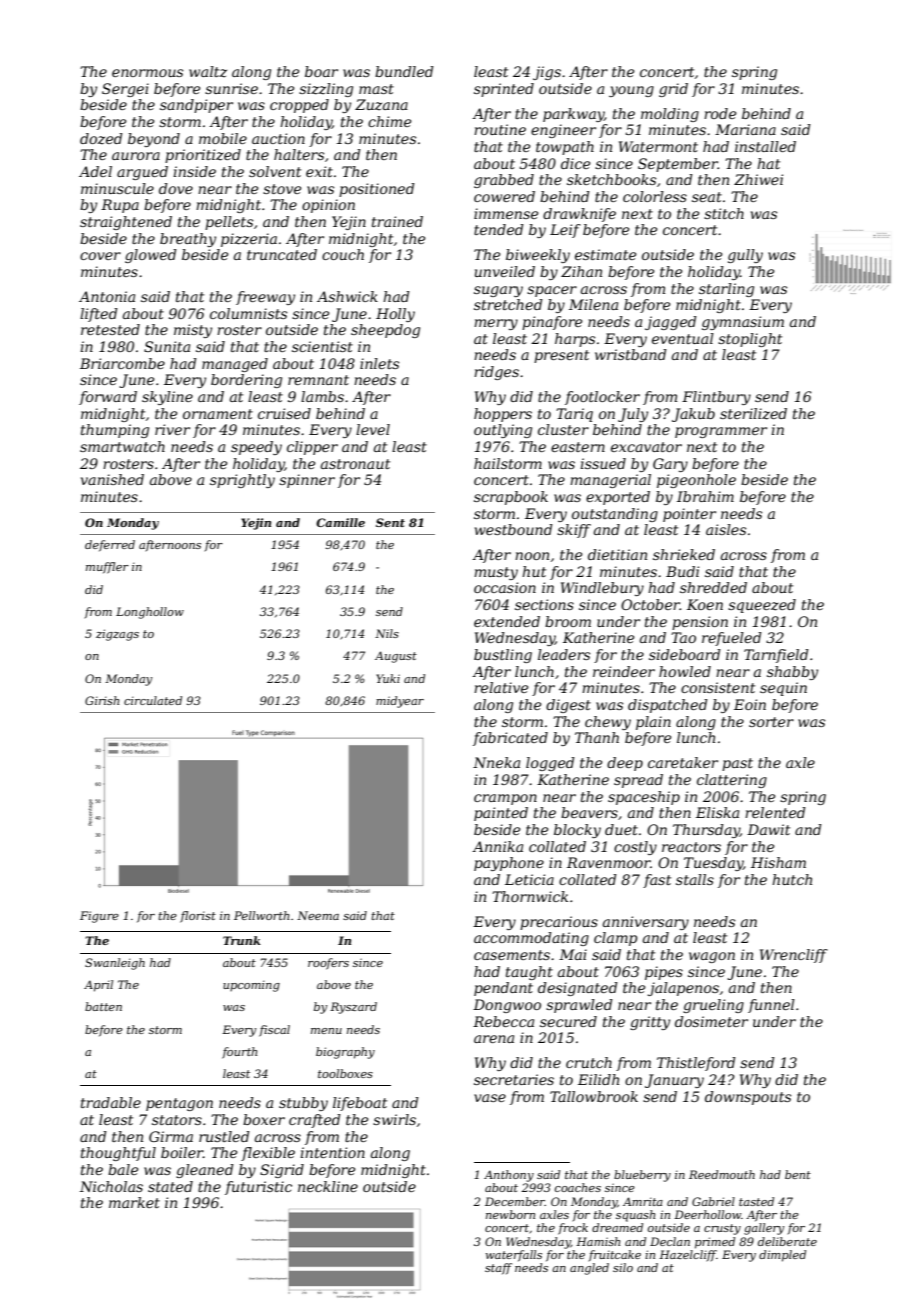 The image size is (908, 1316). What do you see at coordinates (568, 706) in the screenshot?
I see `digest` at bounding box center [568, 706].
